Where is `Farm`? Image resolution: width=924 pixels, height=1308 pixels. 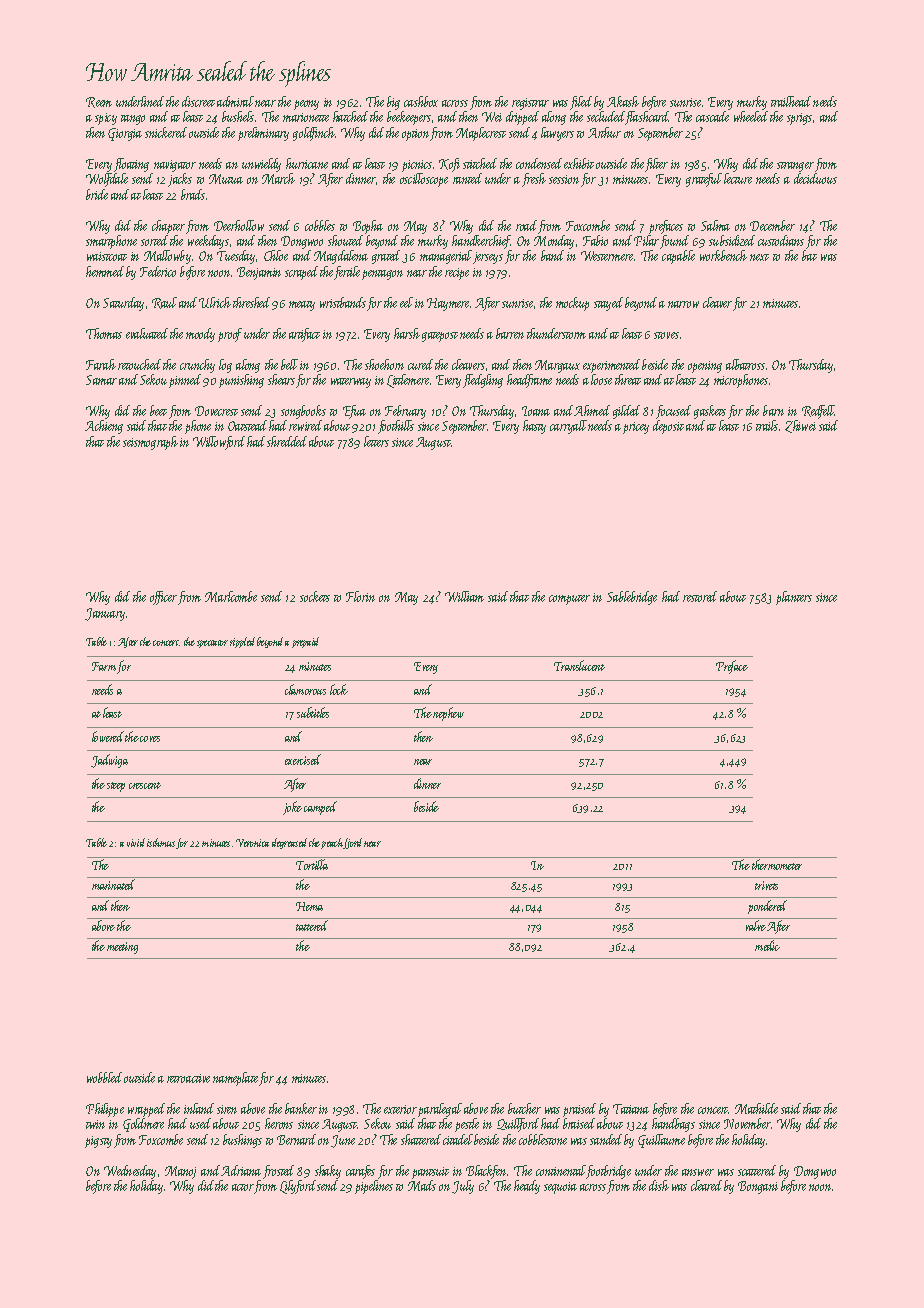 Farm is located at coordinates (104, 666).
